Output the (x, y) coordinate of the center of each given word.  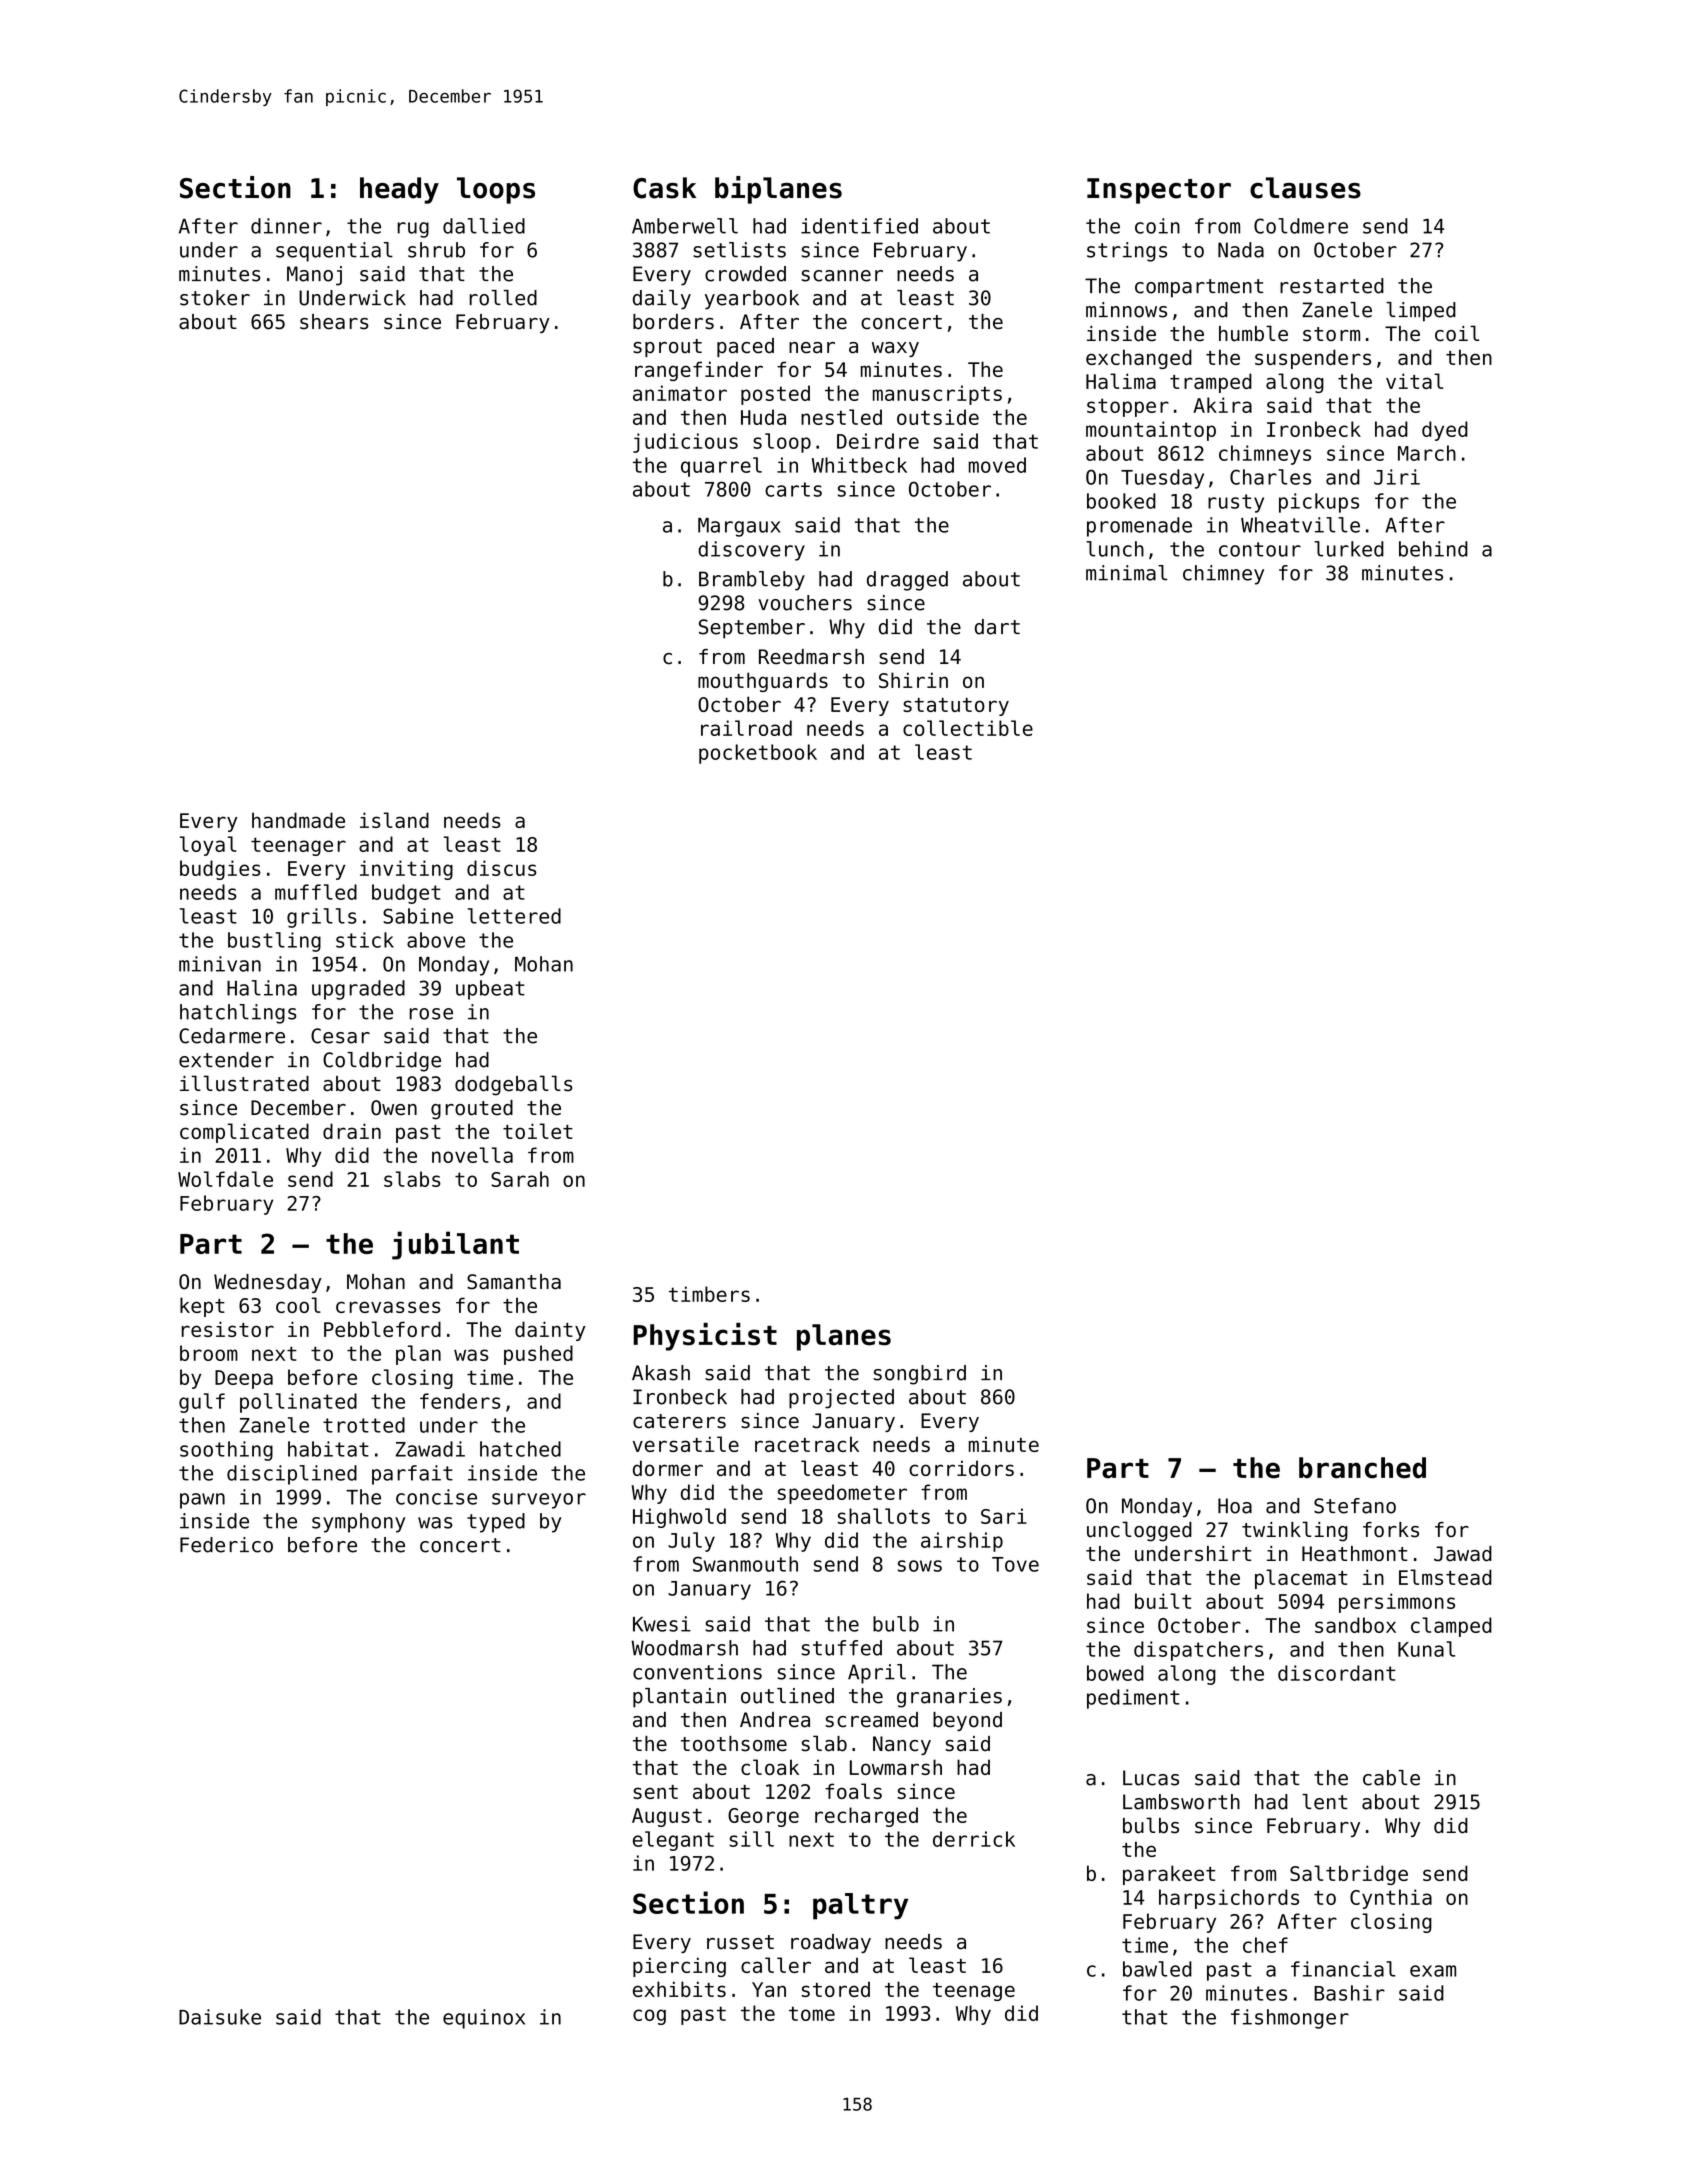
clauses (1305, 188)
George (763, 1817)
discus (502, 868)
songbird (920, 1375)
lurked (1349, 549)
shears (334, 322)
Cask (664, 188)
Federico (226, 1545)
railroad (746, 728)
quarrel (721, 467)
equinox (484, 2019)
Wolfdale (225, 1179)
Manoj (314, 276)
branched (1362, 1468)
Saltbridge (1349, 1875)
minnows (1126, 310)
